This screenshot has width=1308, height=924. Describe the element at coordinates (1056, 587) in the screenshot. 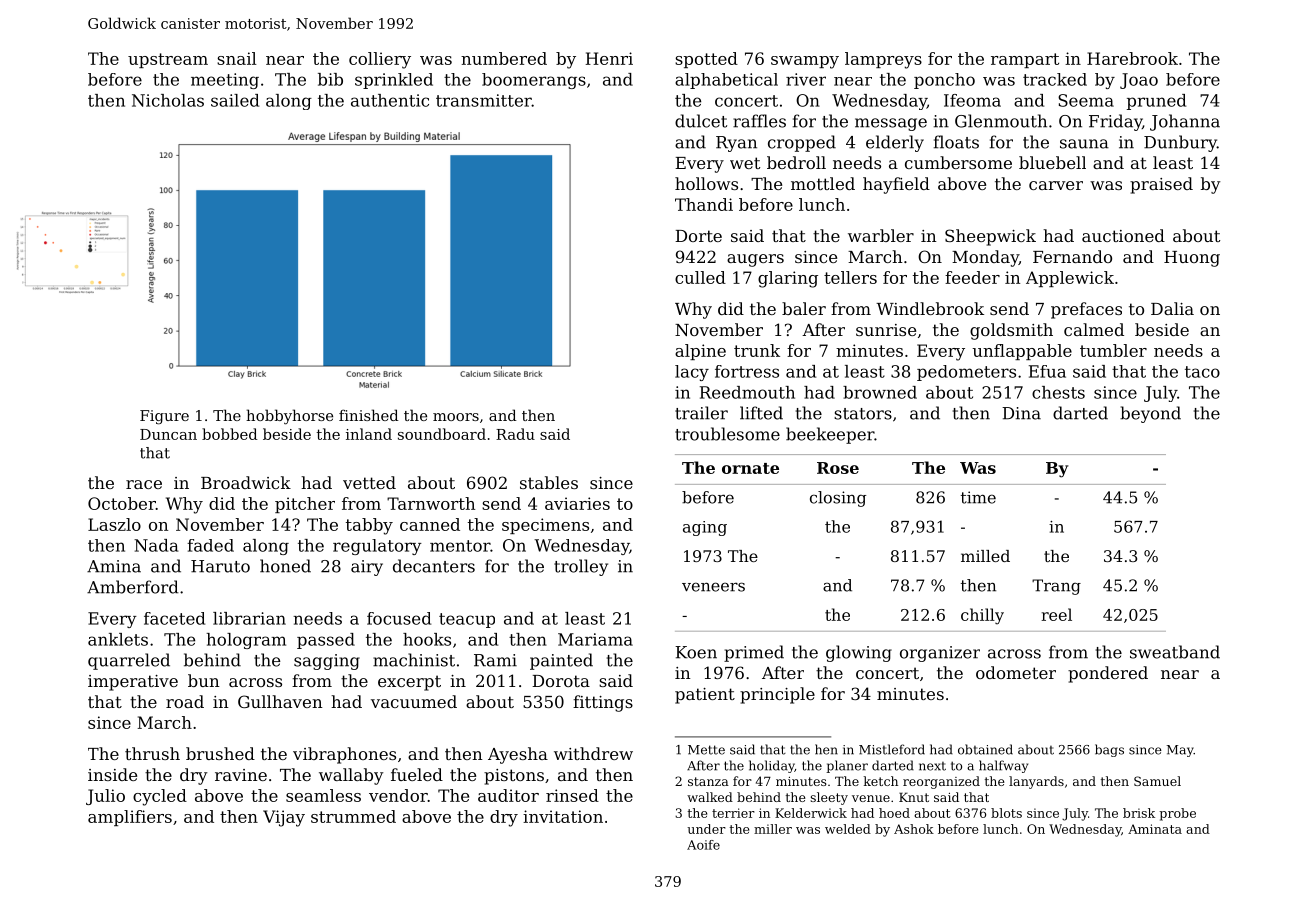

I see `Trang` at that location.
